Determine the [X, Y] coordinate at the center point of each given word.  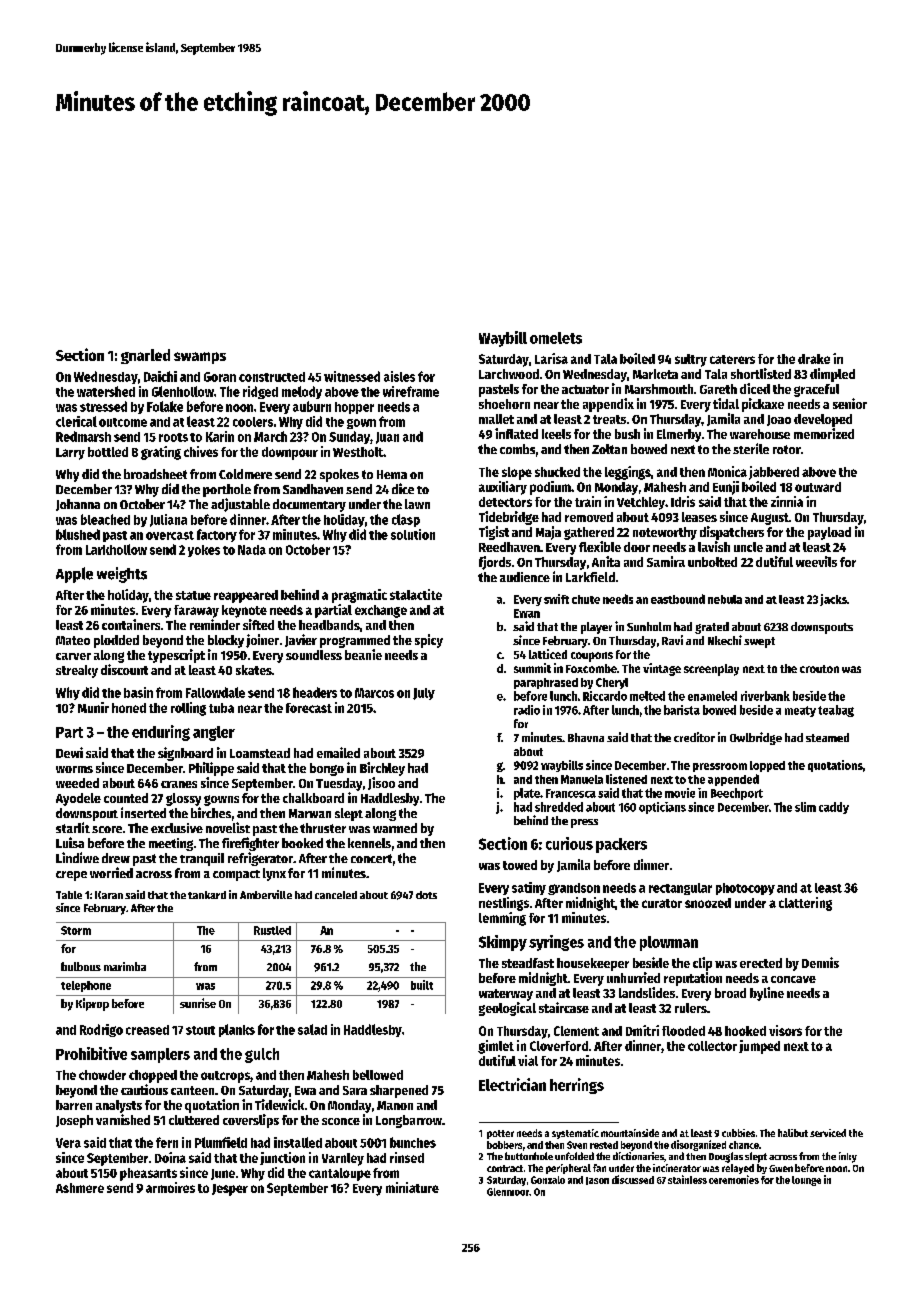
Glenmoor [508, 1192]
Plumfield [221, 1142]
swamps [200, 358]
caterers [732, 359]
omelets [556, 338]
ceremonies [734, 1179]
